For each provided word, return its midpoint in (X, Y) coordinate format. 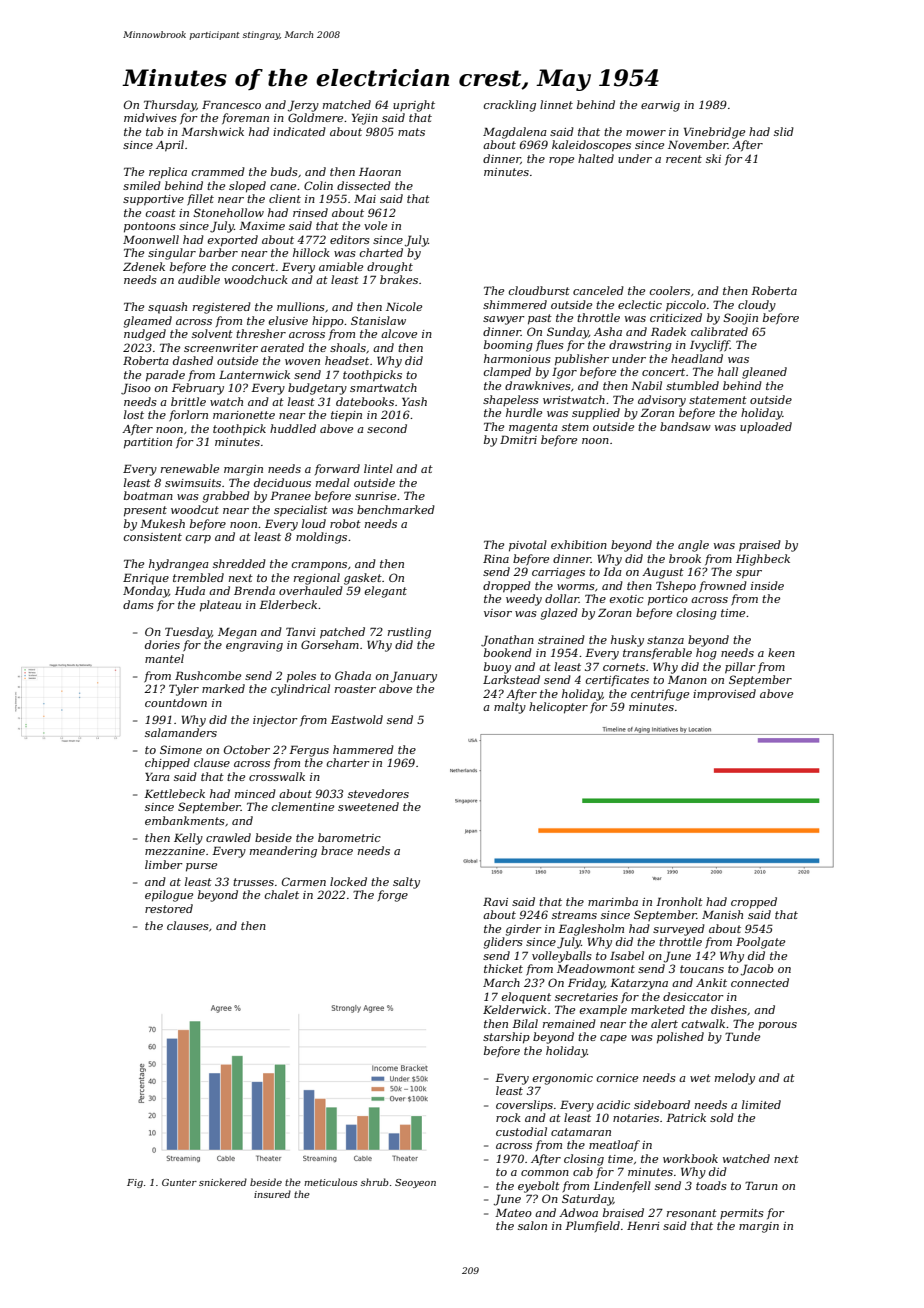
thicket (503, 968)
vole (375, 225)
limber (164, 864)
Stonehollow (229, 212)
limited (761, 1104)
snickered (223, 1182)
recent (684, 159)
